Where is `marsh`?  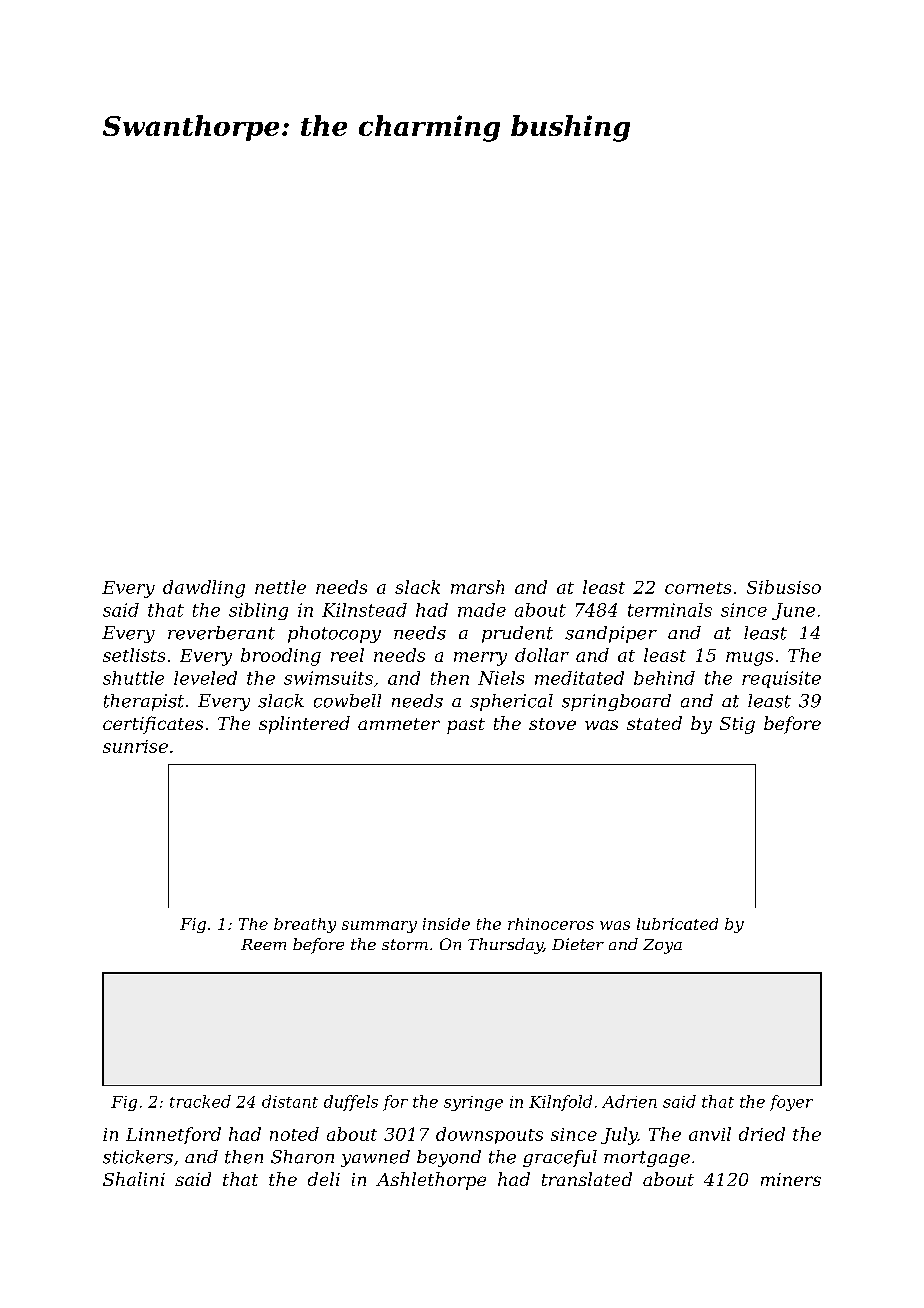
marsh is located at coordinates (477, 587).
